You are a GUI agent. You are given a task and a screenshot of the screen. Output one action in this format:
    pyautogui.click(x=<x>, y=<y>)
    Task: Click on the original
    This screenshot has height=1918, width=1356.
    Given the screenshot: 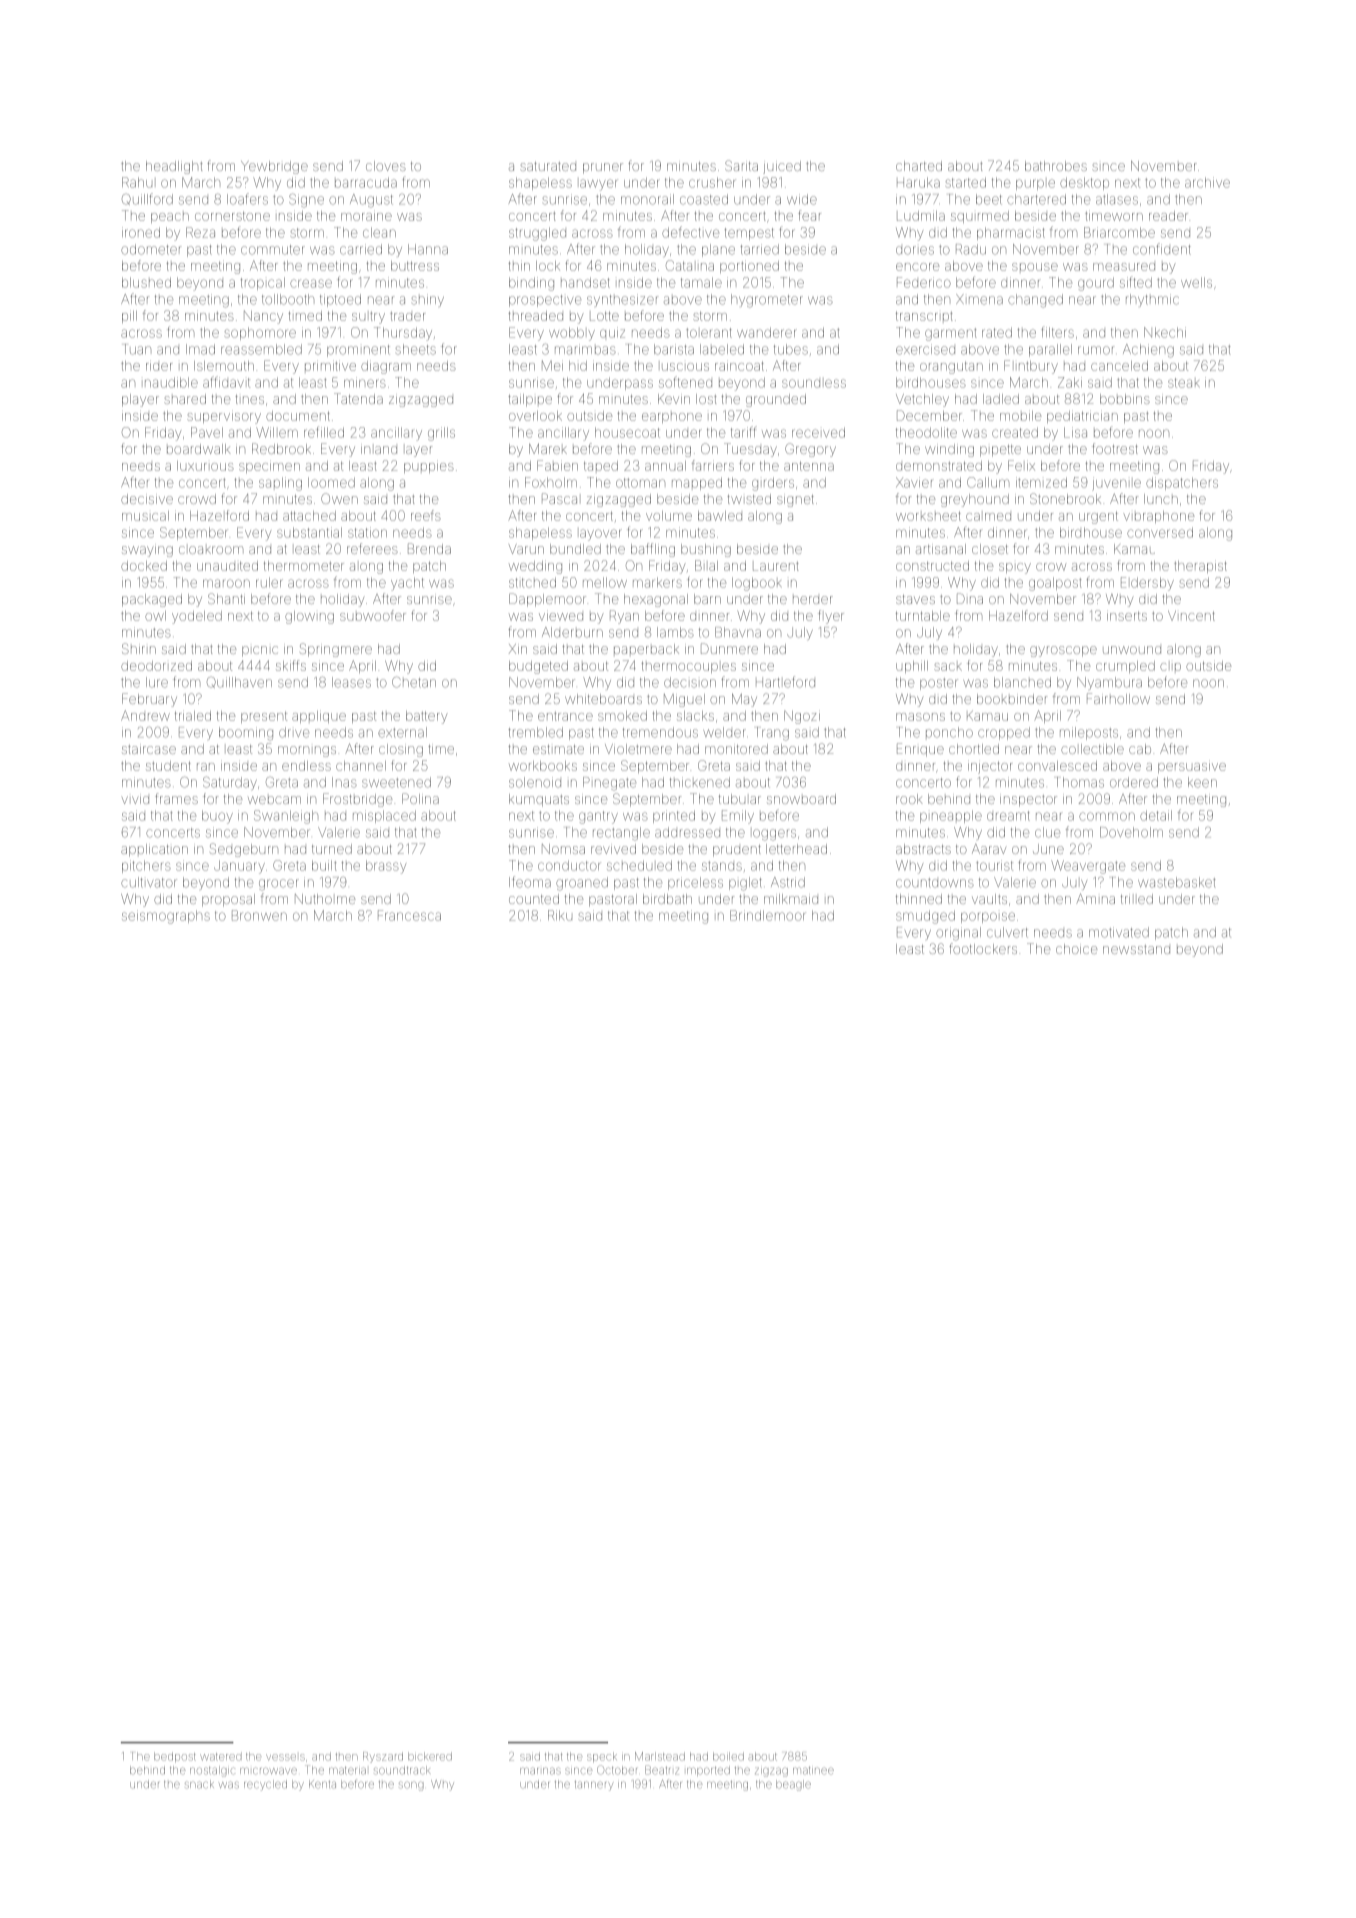 What is the action you would take?
    pyautogui.click(x=958, y=934)
